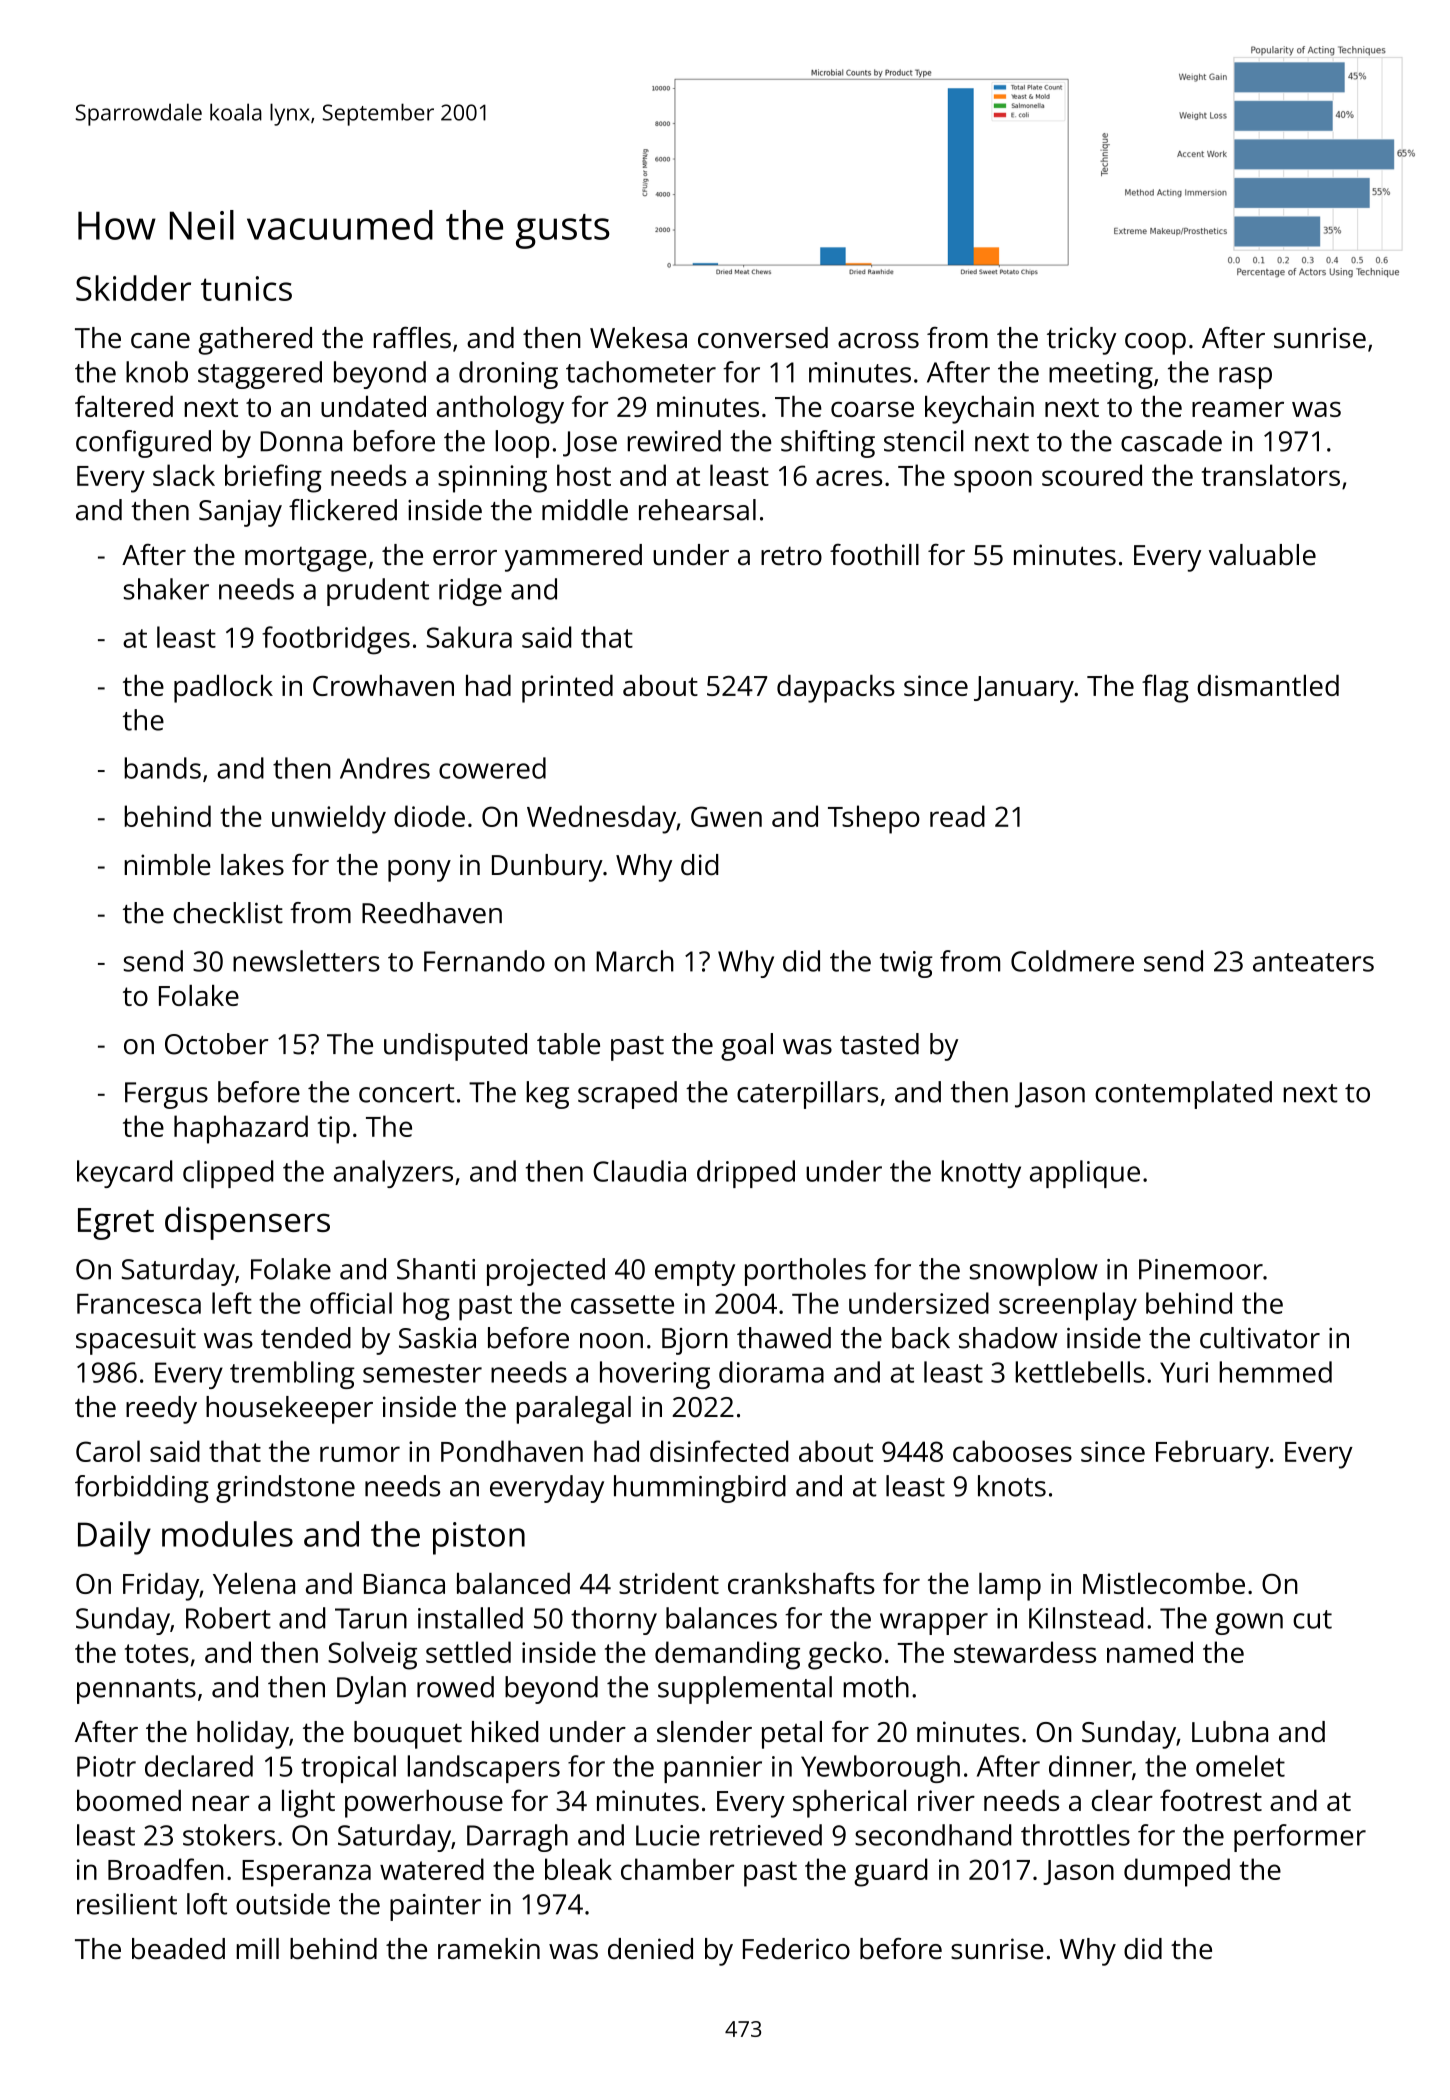  Describe the element at coordinates (584, 475) in the document. I see `host` at that location.
